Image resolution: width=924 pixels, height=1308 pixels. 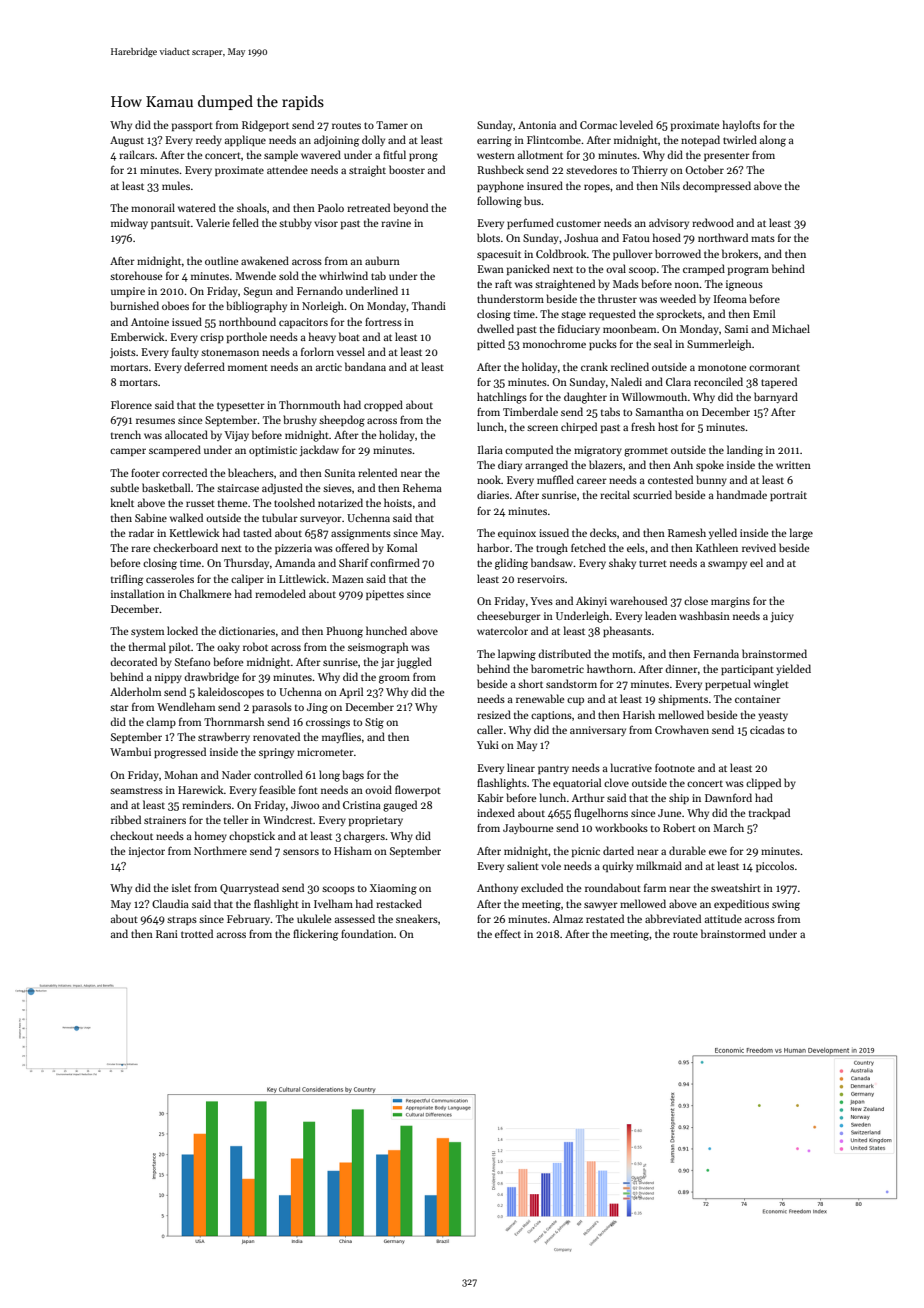 What do you see at coordinates (382, 260) in the screenshot?
I see `auburn` at bounding box center [382, 260].
